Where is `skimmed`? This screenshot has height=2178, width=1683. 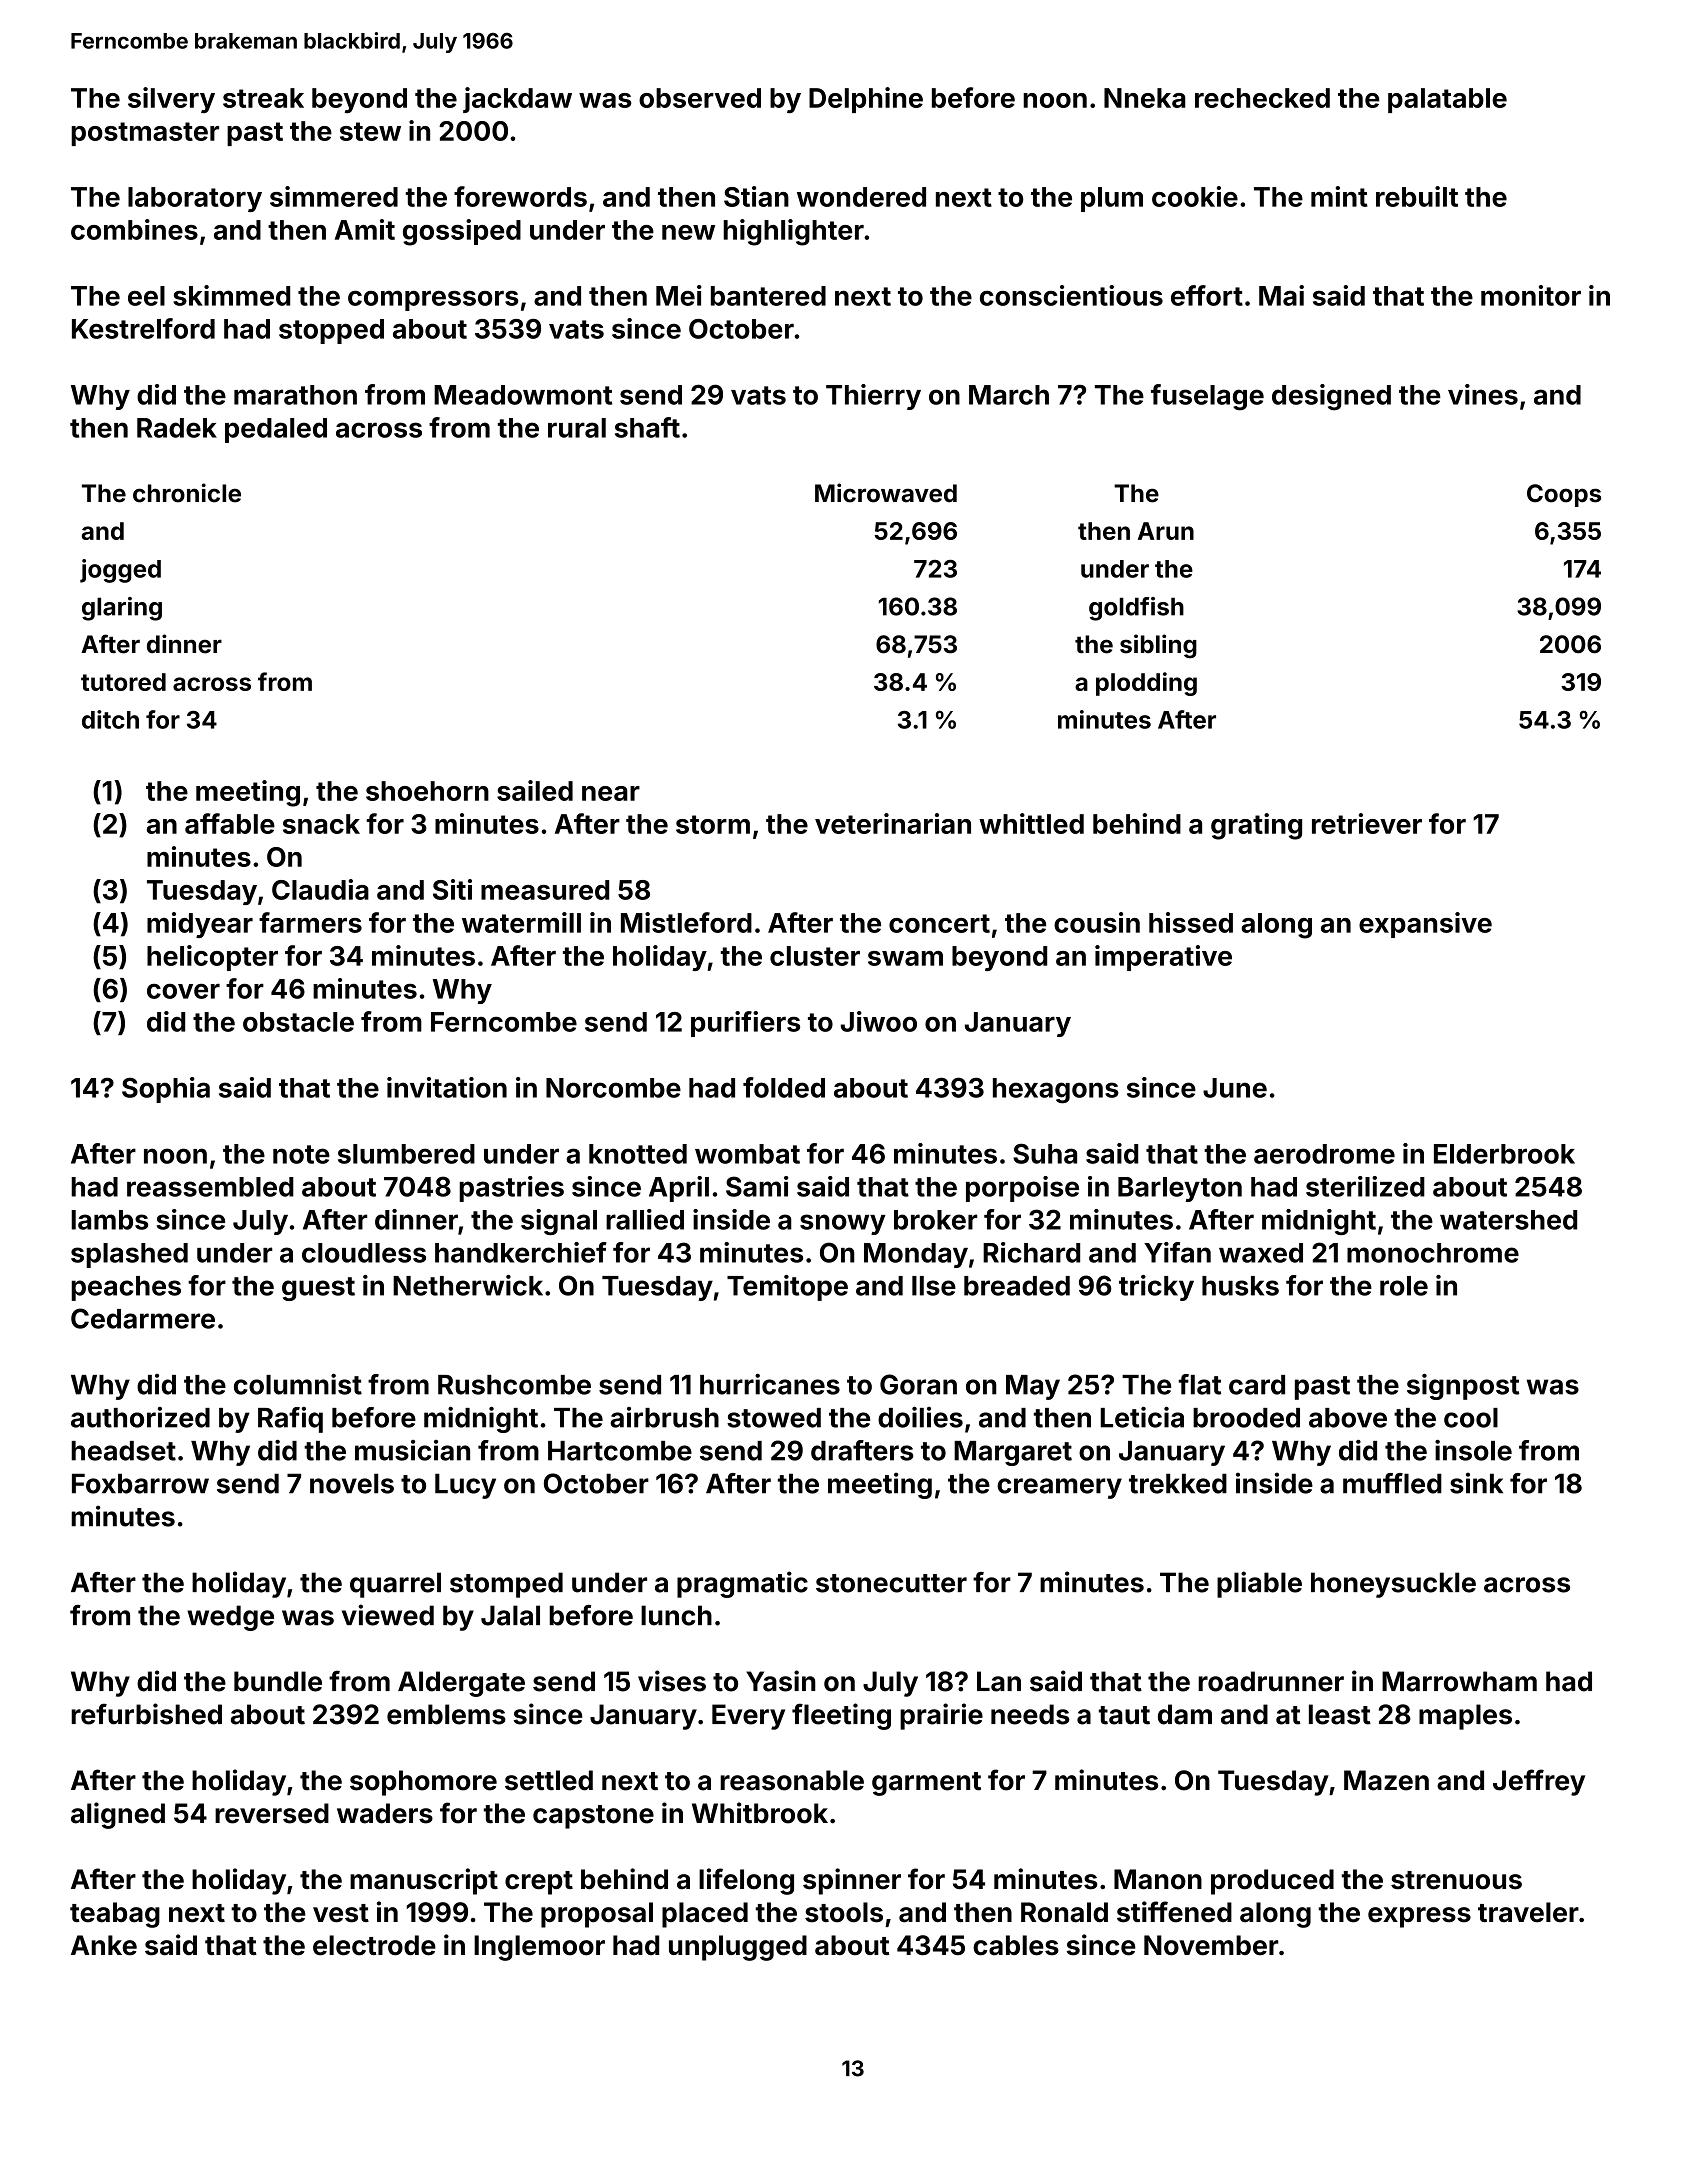 skimmed is located at coordinates (231, 295).
